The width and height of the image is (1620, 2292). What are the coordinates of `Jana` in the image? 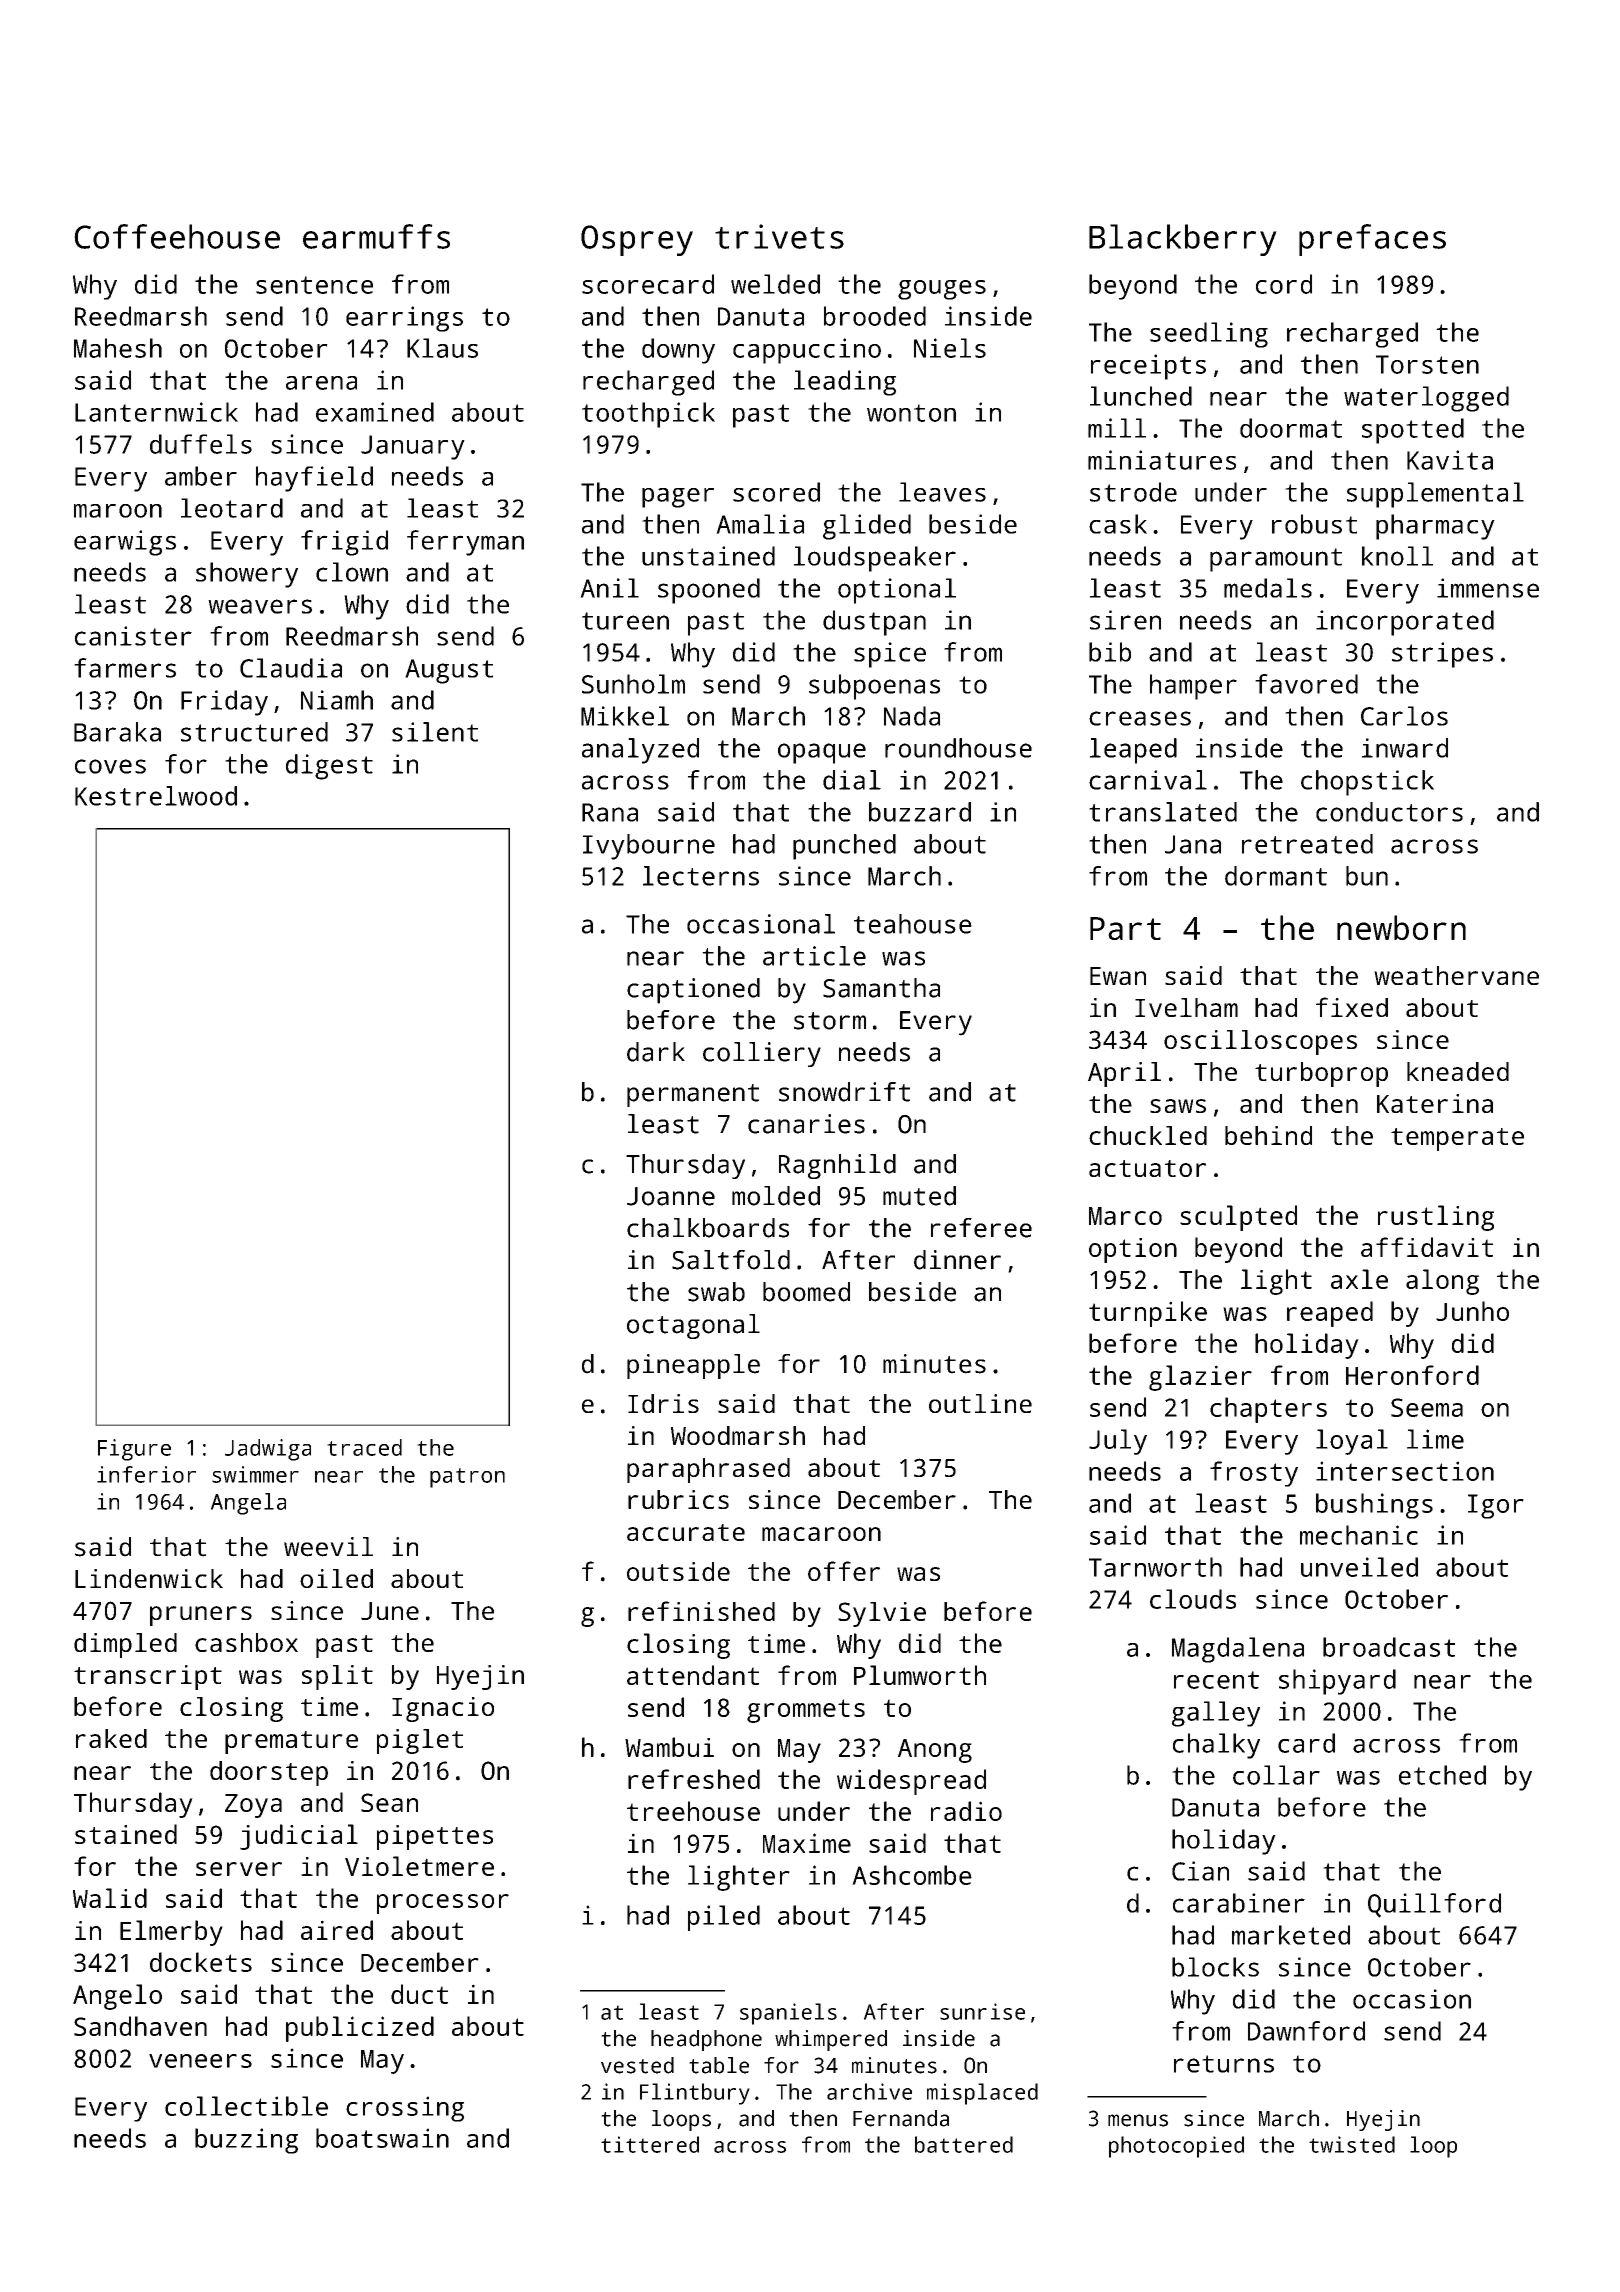 It's located at (1193, 844).
